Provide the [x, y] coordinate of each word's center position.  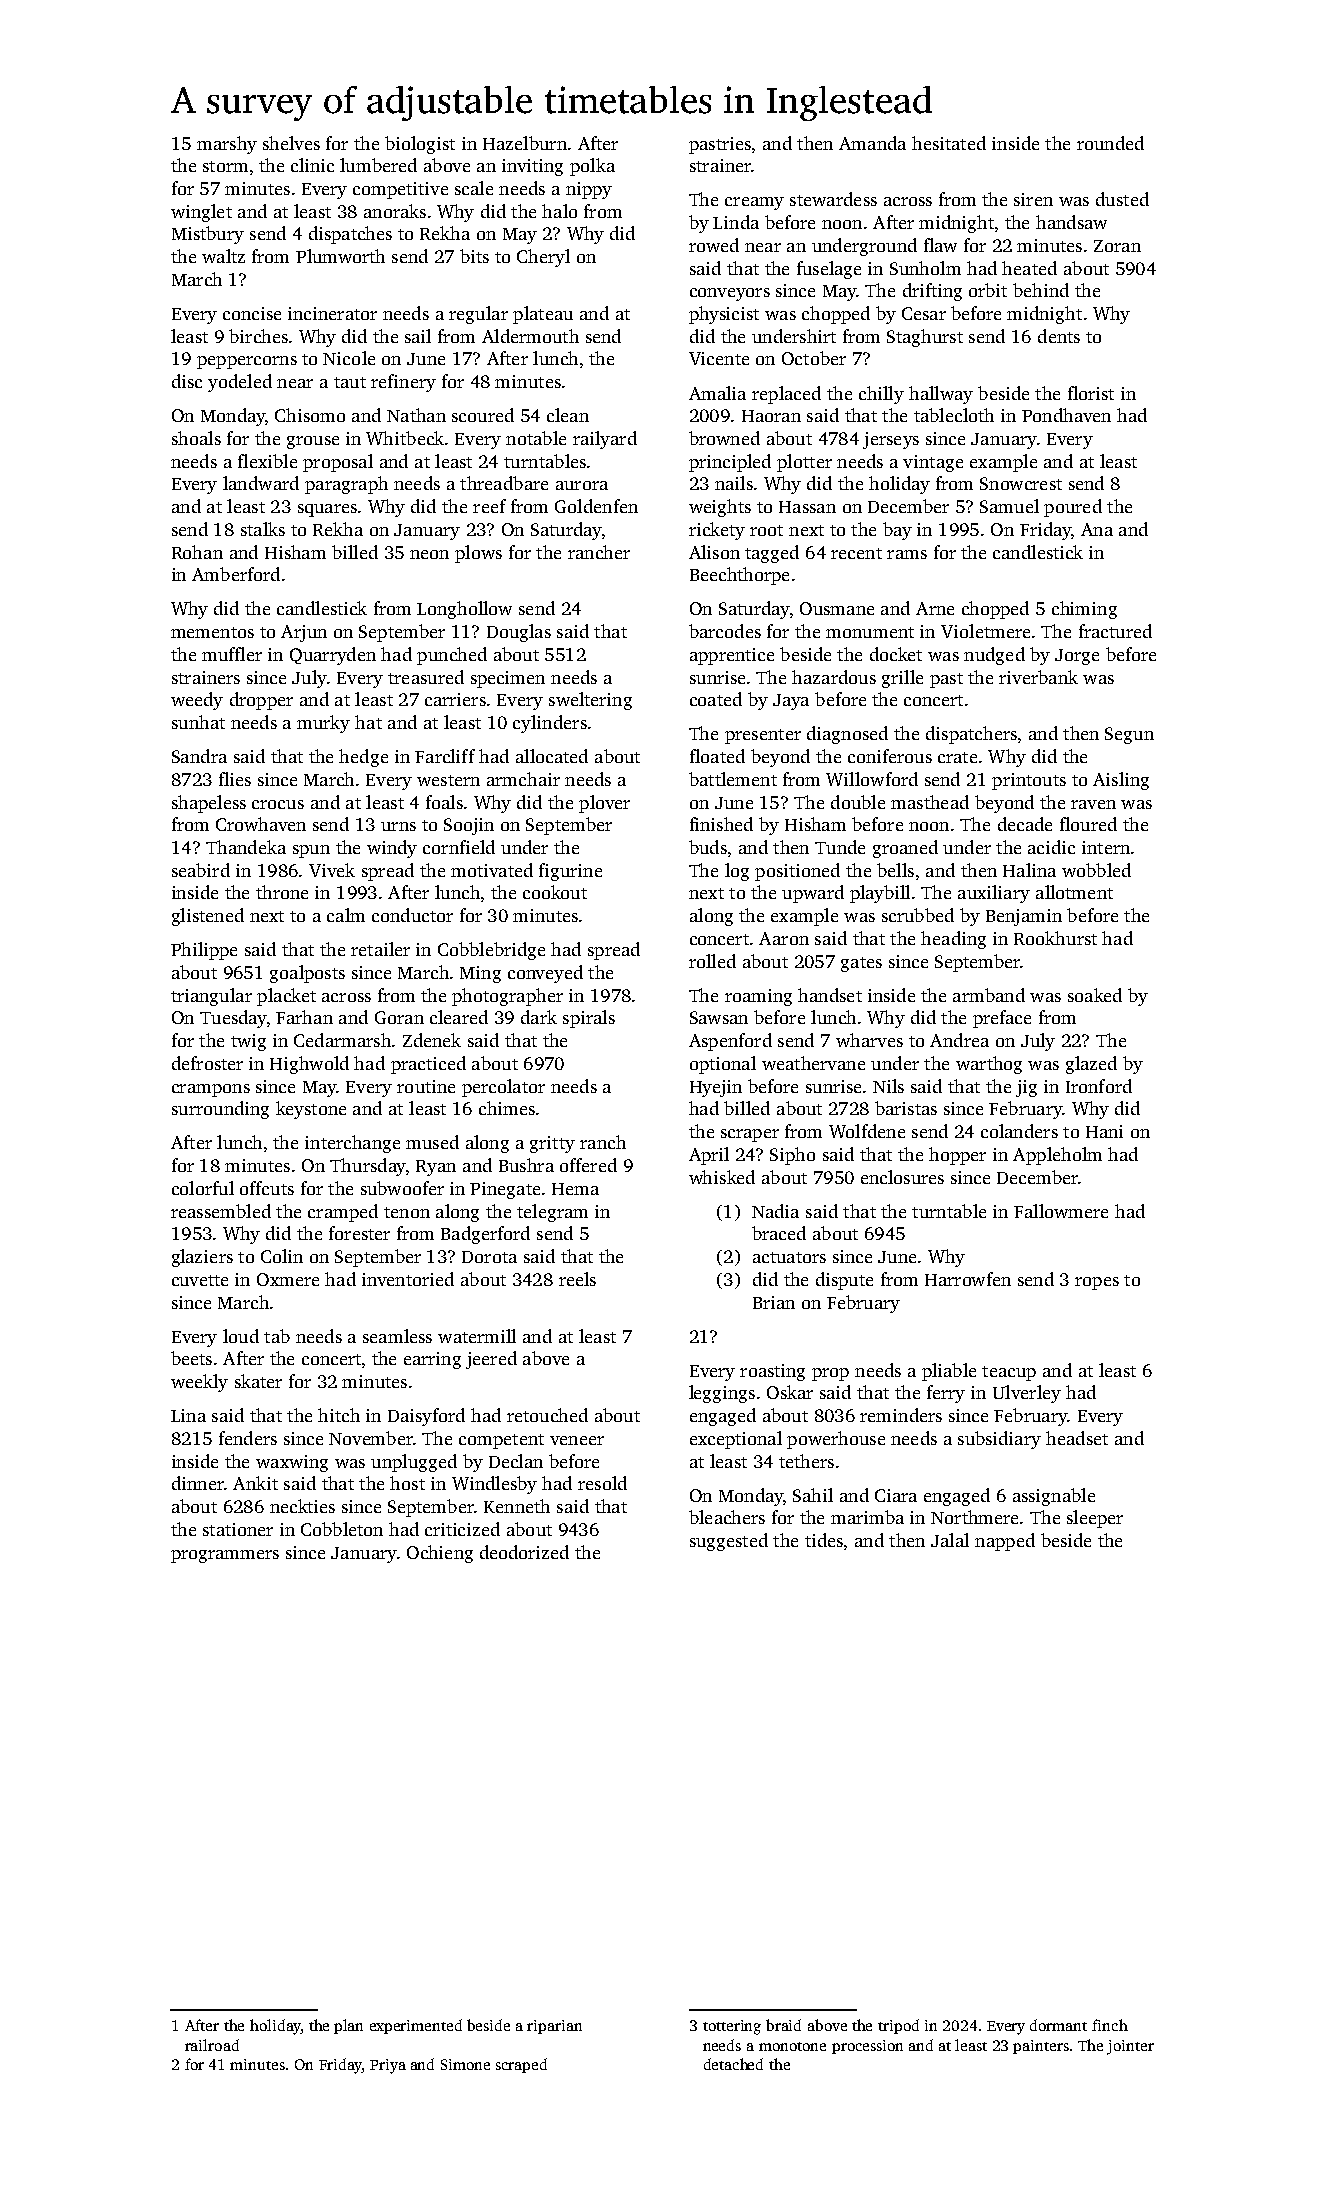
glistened [208, 917]
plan [348, 2026]
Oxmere [288, 1279]
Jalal [950, 1540]
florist [1091, 393]
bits [474, 256]
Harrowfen [968, 1279]
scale [474, 188]
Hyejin [716, 1088]
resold [602, 1483]
